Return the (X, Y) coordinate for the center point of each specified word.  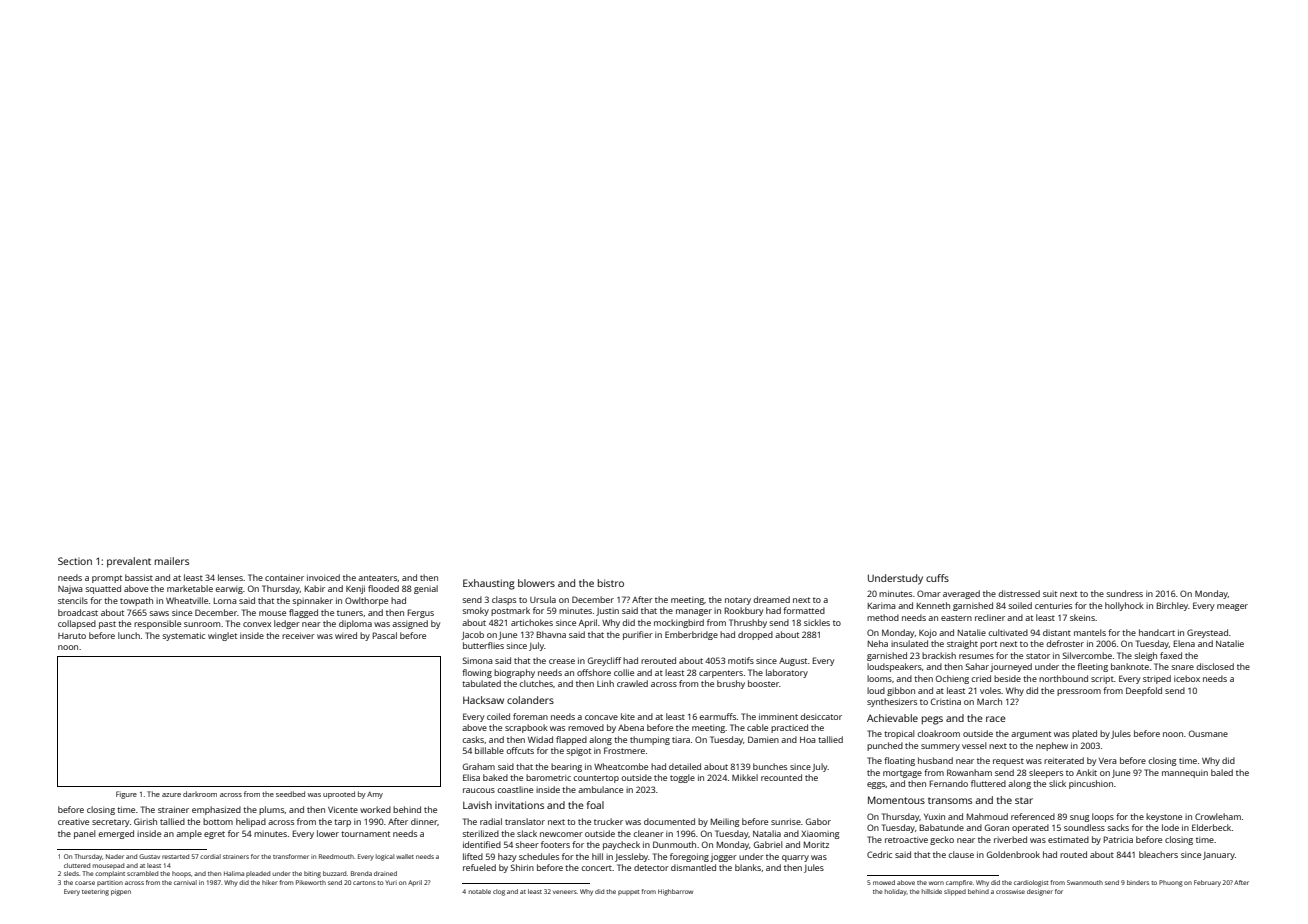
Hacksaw (483, 700)
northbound (1063, 678)
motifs (741, 660)
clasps (504, 600)
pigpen (121, 892)
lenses (230, 577)
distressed (1019, 593)
